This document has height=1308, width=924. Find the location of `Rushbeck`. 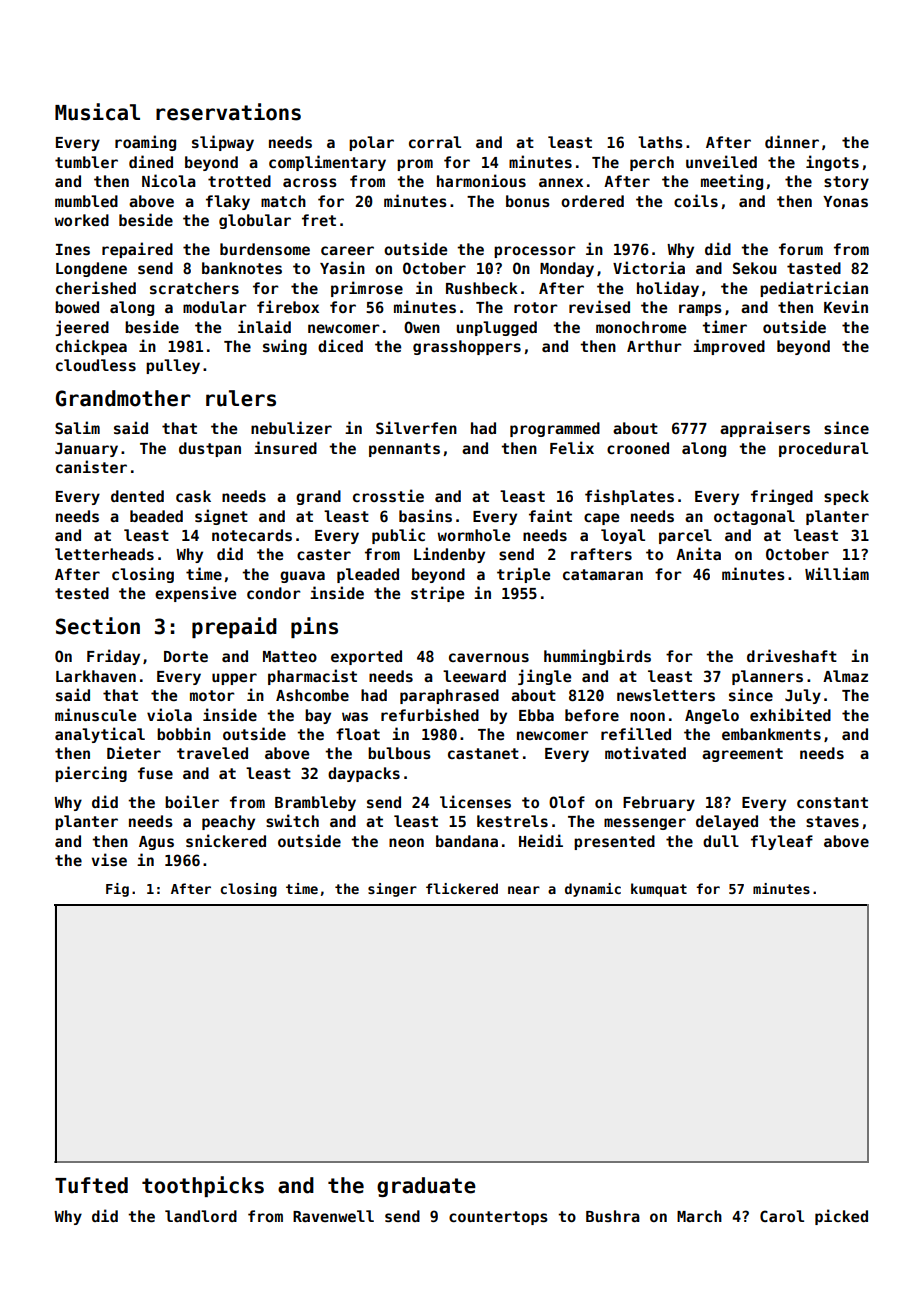

Rushbeck is located at coordinates (482, 288).
